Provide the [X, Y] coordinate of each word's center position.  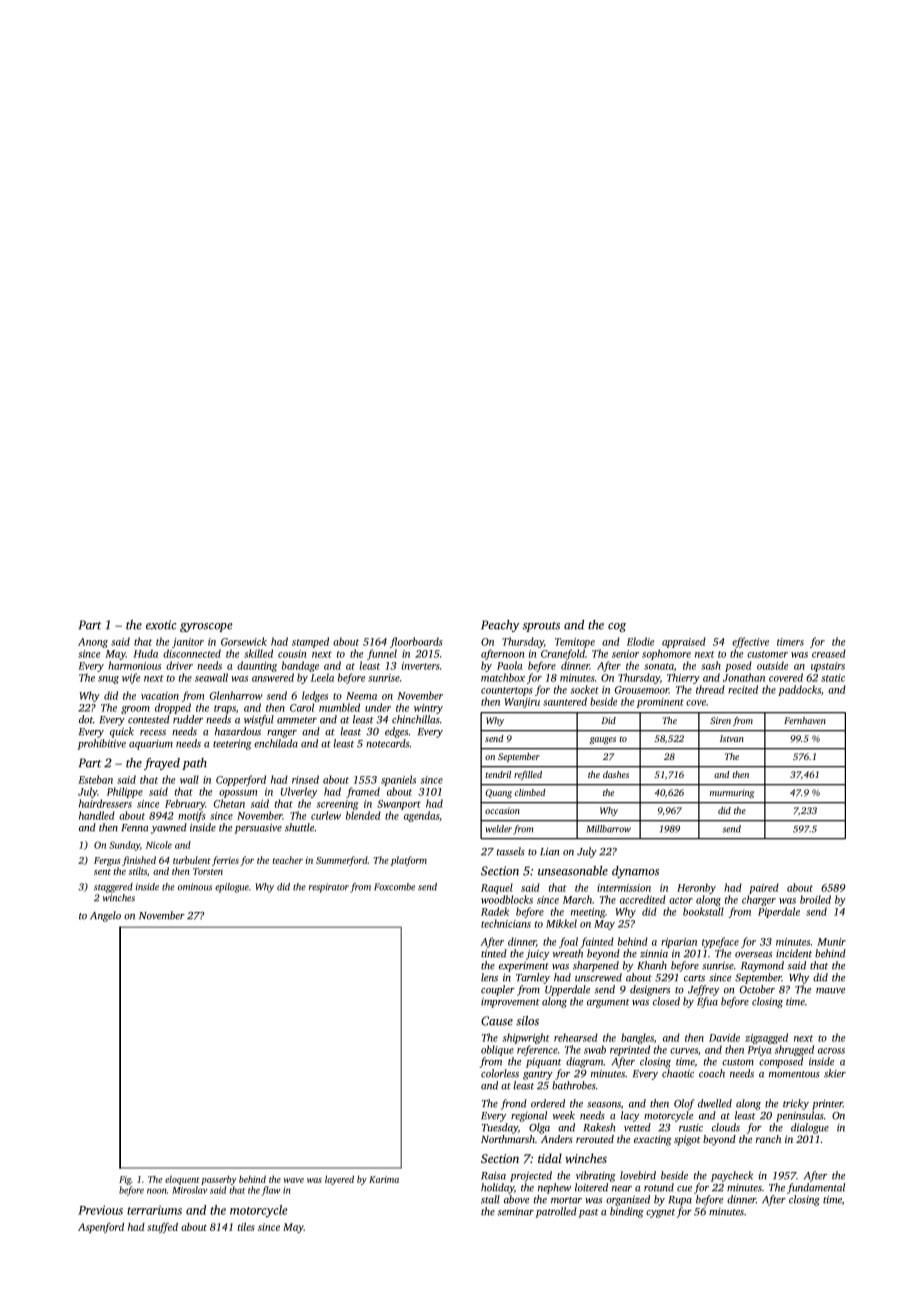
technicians [506, 923]
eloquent [182, 1180]
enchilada [276, 743]
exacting [652, 1140]
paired [764, 888]
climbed [530, 792]
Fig [125, 1180]
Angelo [105, 916]
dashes [616, 774]
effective [750, 642]
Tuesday [500, 1128]
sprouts [541, 627]
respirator [329, 888]
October [757, 989]
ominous [195, 887]
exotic [161, 625]
